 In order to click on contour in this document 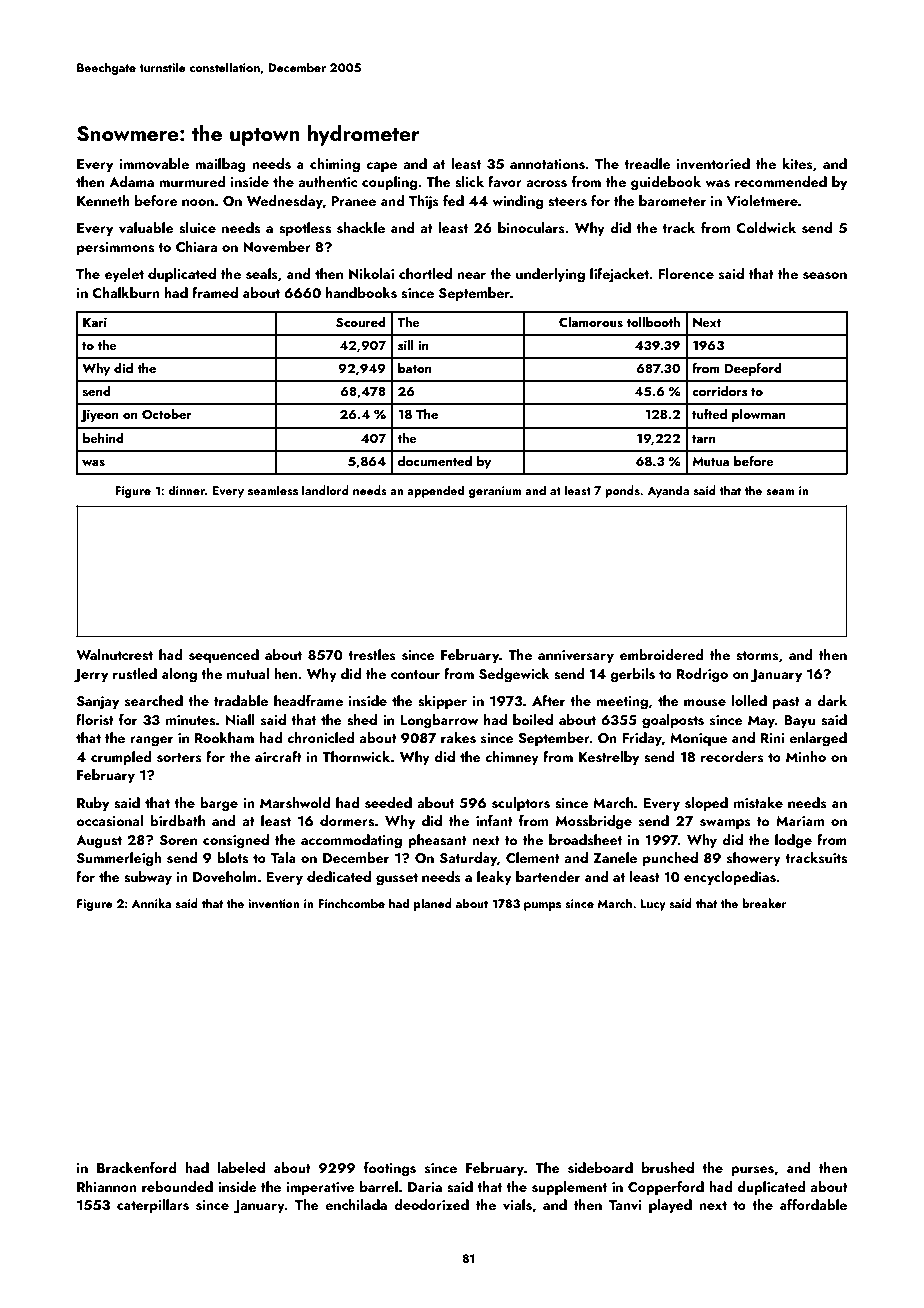, I will do `click(415, 674)`.
